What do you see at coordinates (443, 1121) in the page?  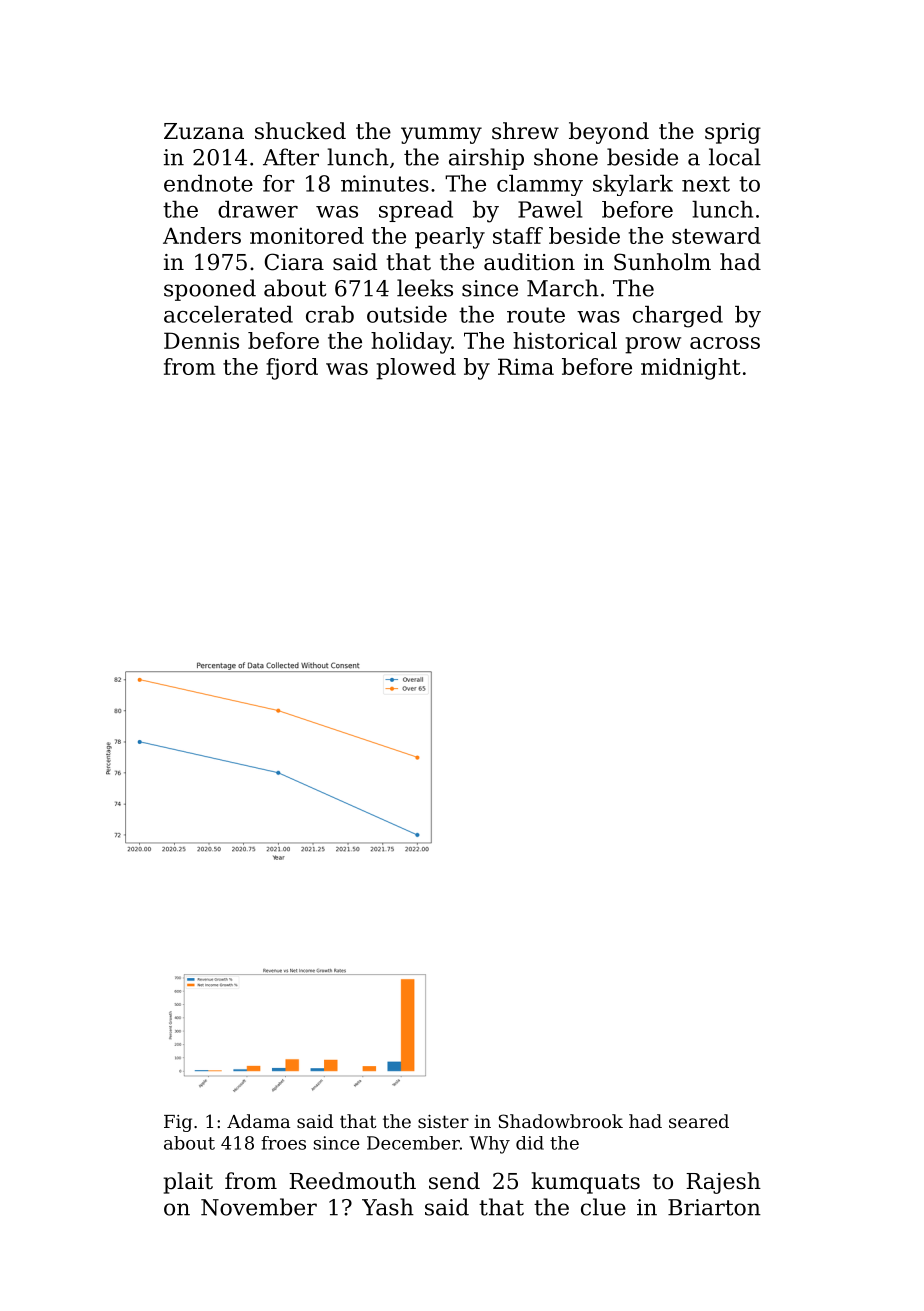 I see `sister` at bounding box center [443, 1121].
